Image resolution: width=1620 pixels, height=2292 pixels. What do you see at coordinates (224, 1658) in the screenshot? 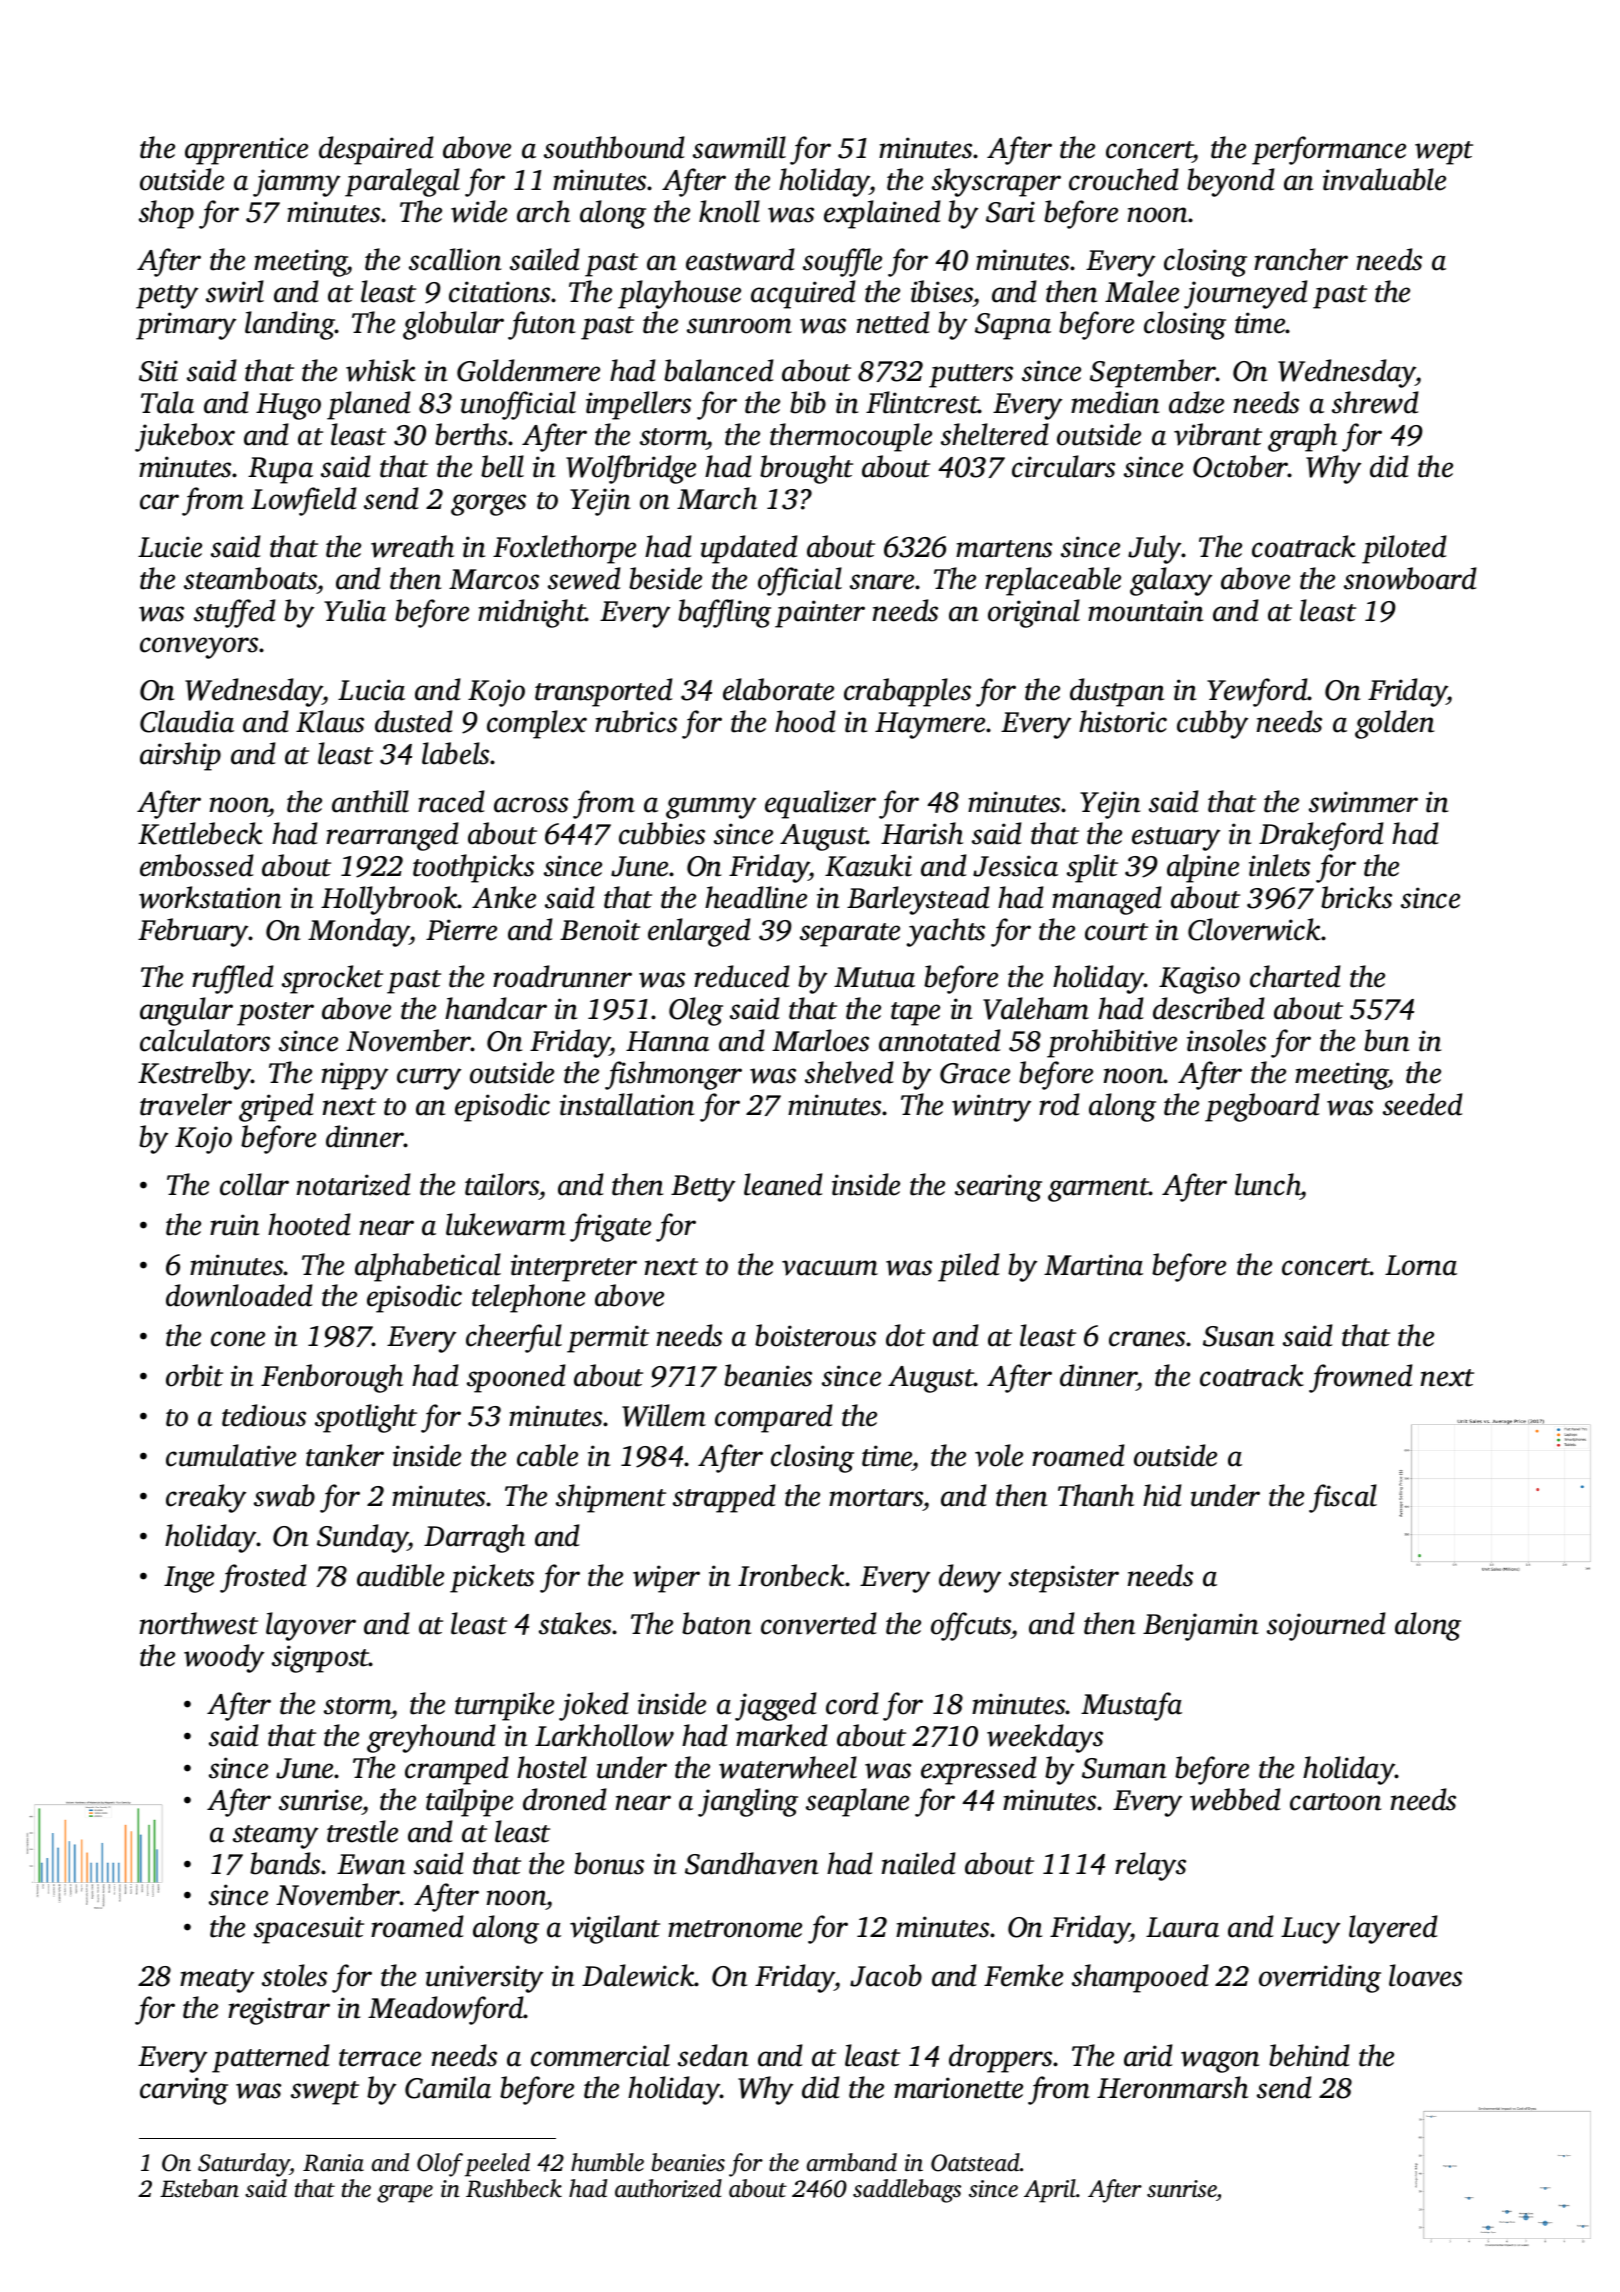
I see `woody` at bounding box center [224, 1658].
